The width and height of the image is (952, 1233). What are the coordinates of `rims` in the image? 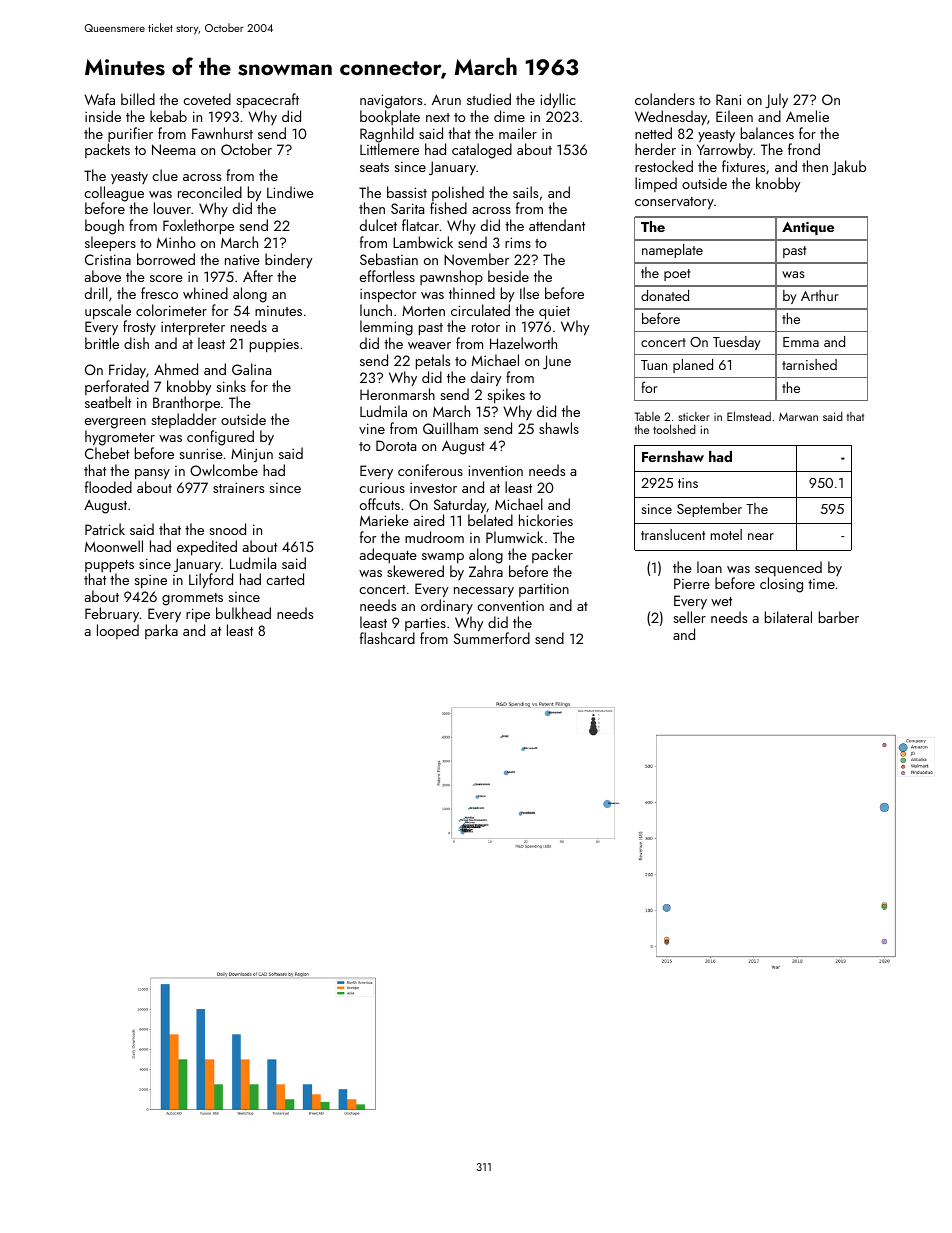 It's located at (518, 242).
